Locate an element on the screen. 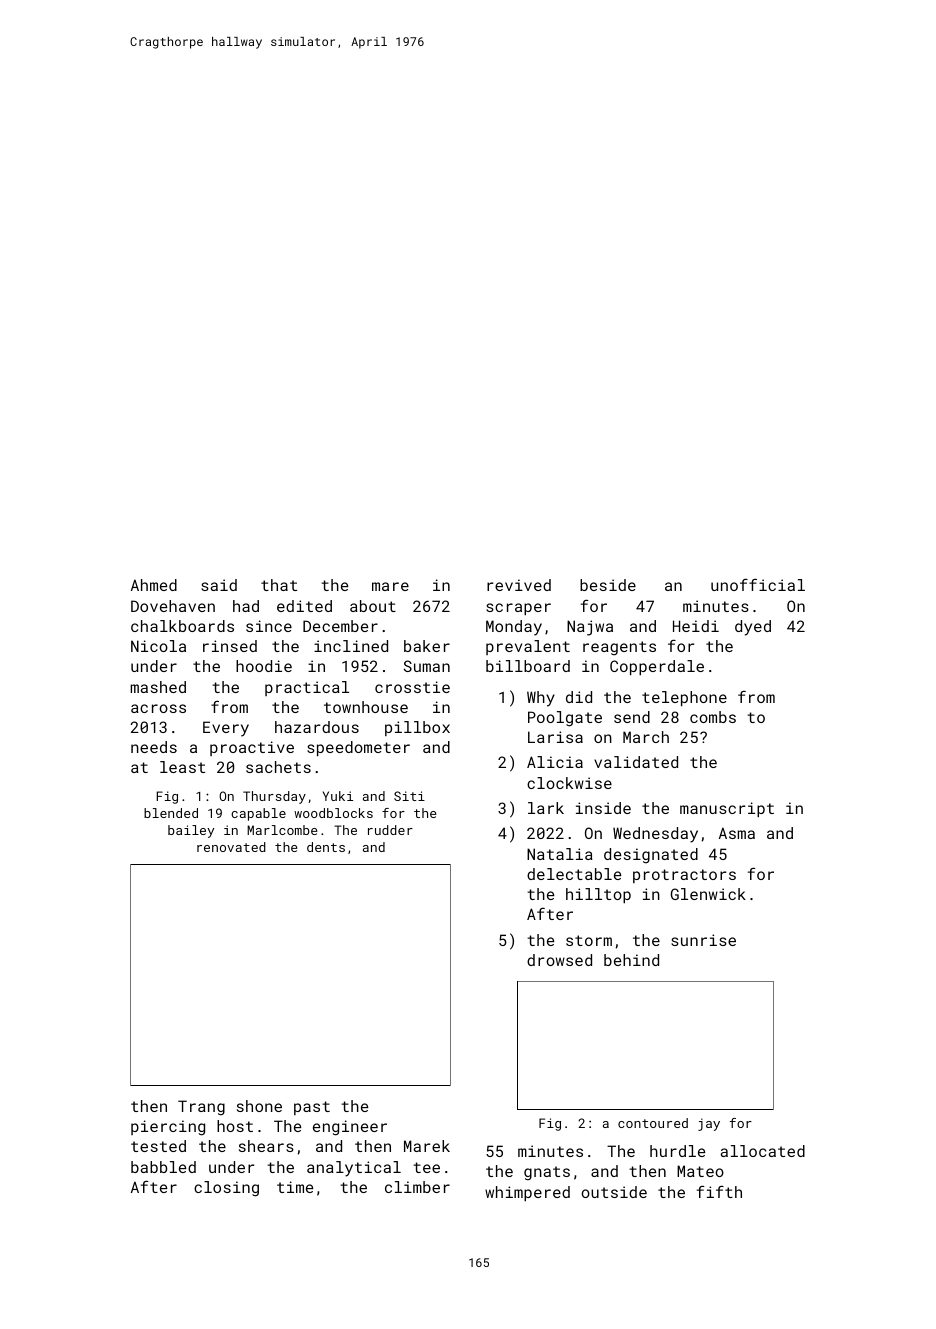 This screenshot has height=1329, width=936. that is located at coordinates (279, 585).
